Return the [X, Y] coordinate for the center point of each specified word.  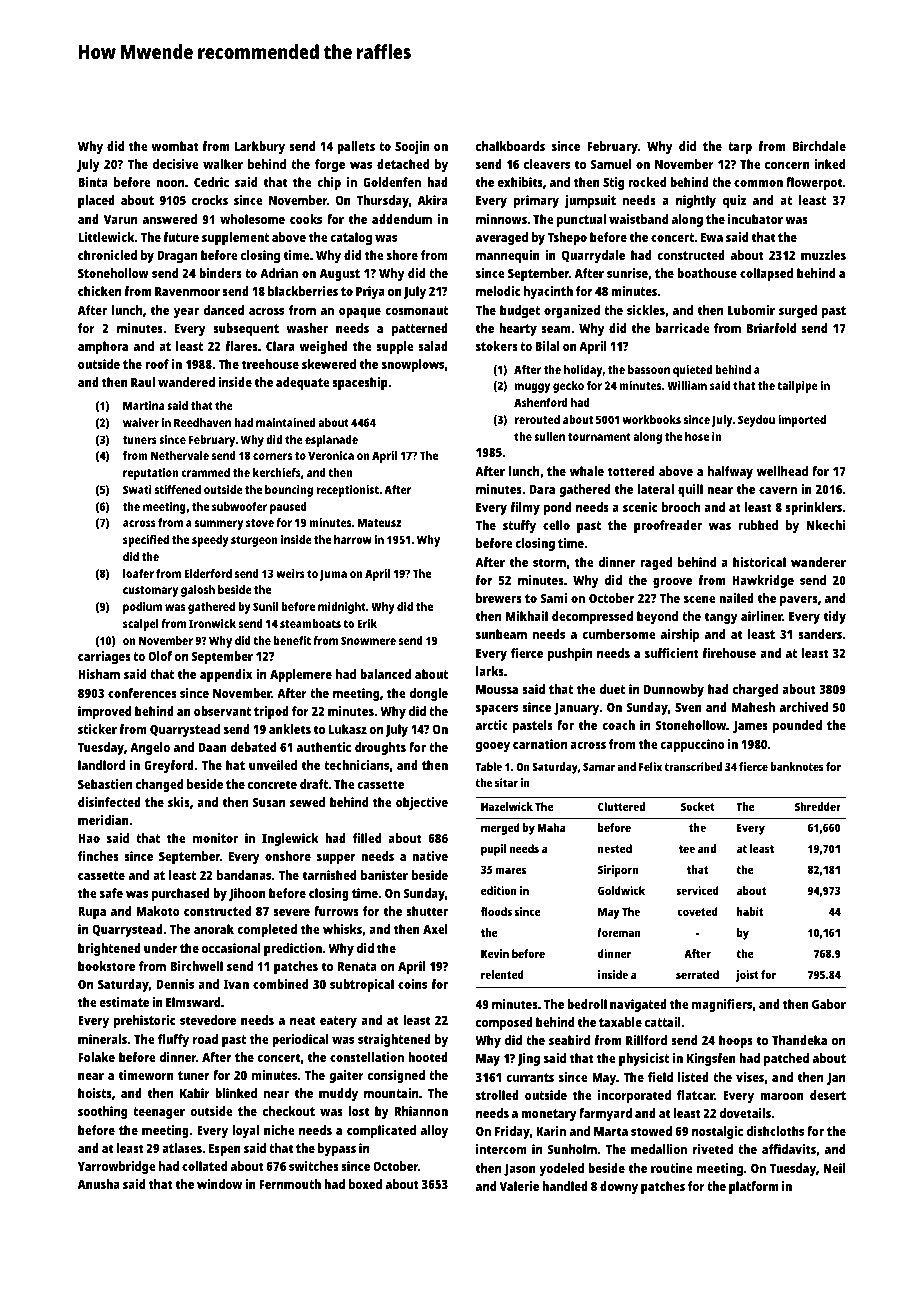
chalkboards [510, 146]
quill [690, 490]
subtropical [362, 985]
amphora [103, 347]
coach [618, 725]
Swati [137, 489]
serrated [697, 974]
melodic [498, 291]
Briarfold [771, 328]
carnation [540, 744]
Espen [225, 1150]
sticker [97, 729]
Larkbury [259, 147]
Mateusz [379, 522]
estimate [124, 1002]
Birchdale [819, 146]
